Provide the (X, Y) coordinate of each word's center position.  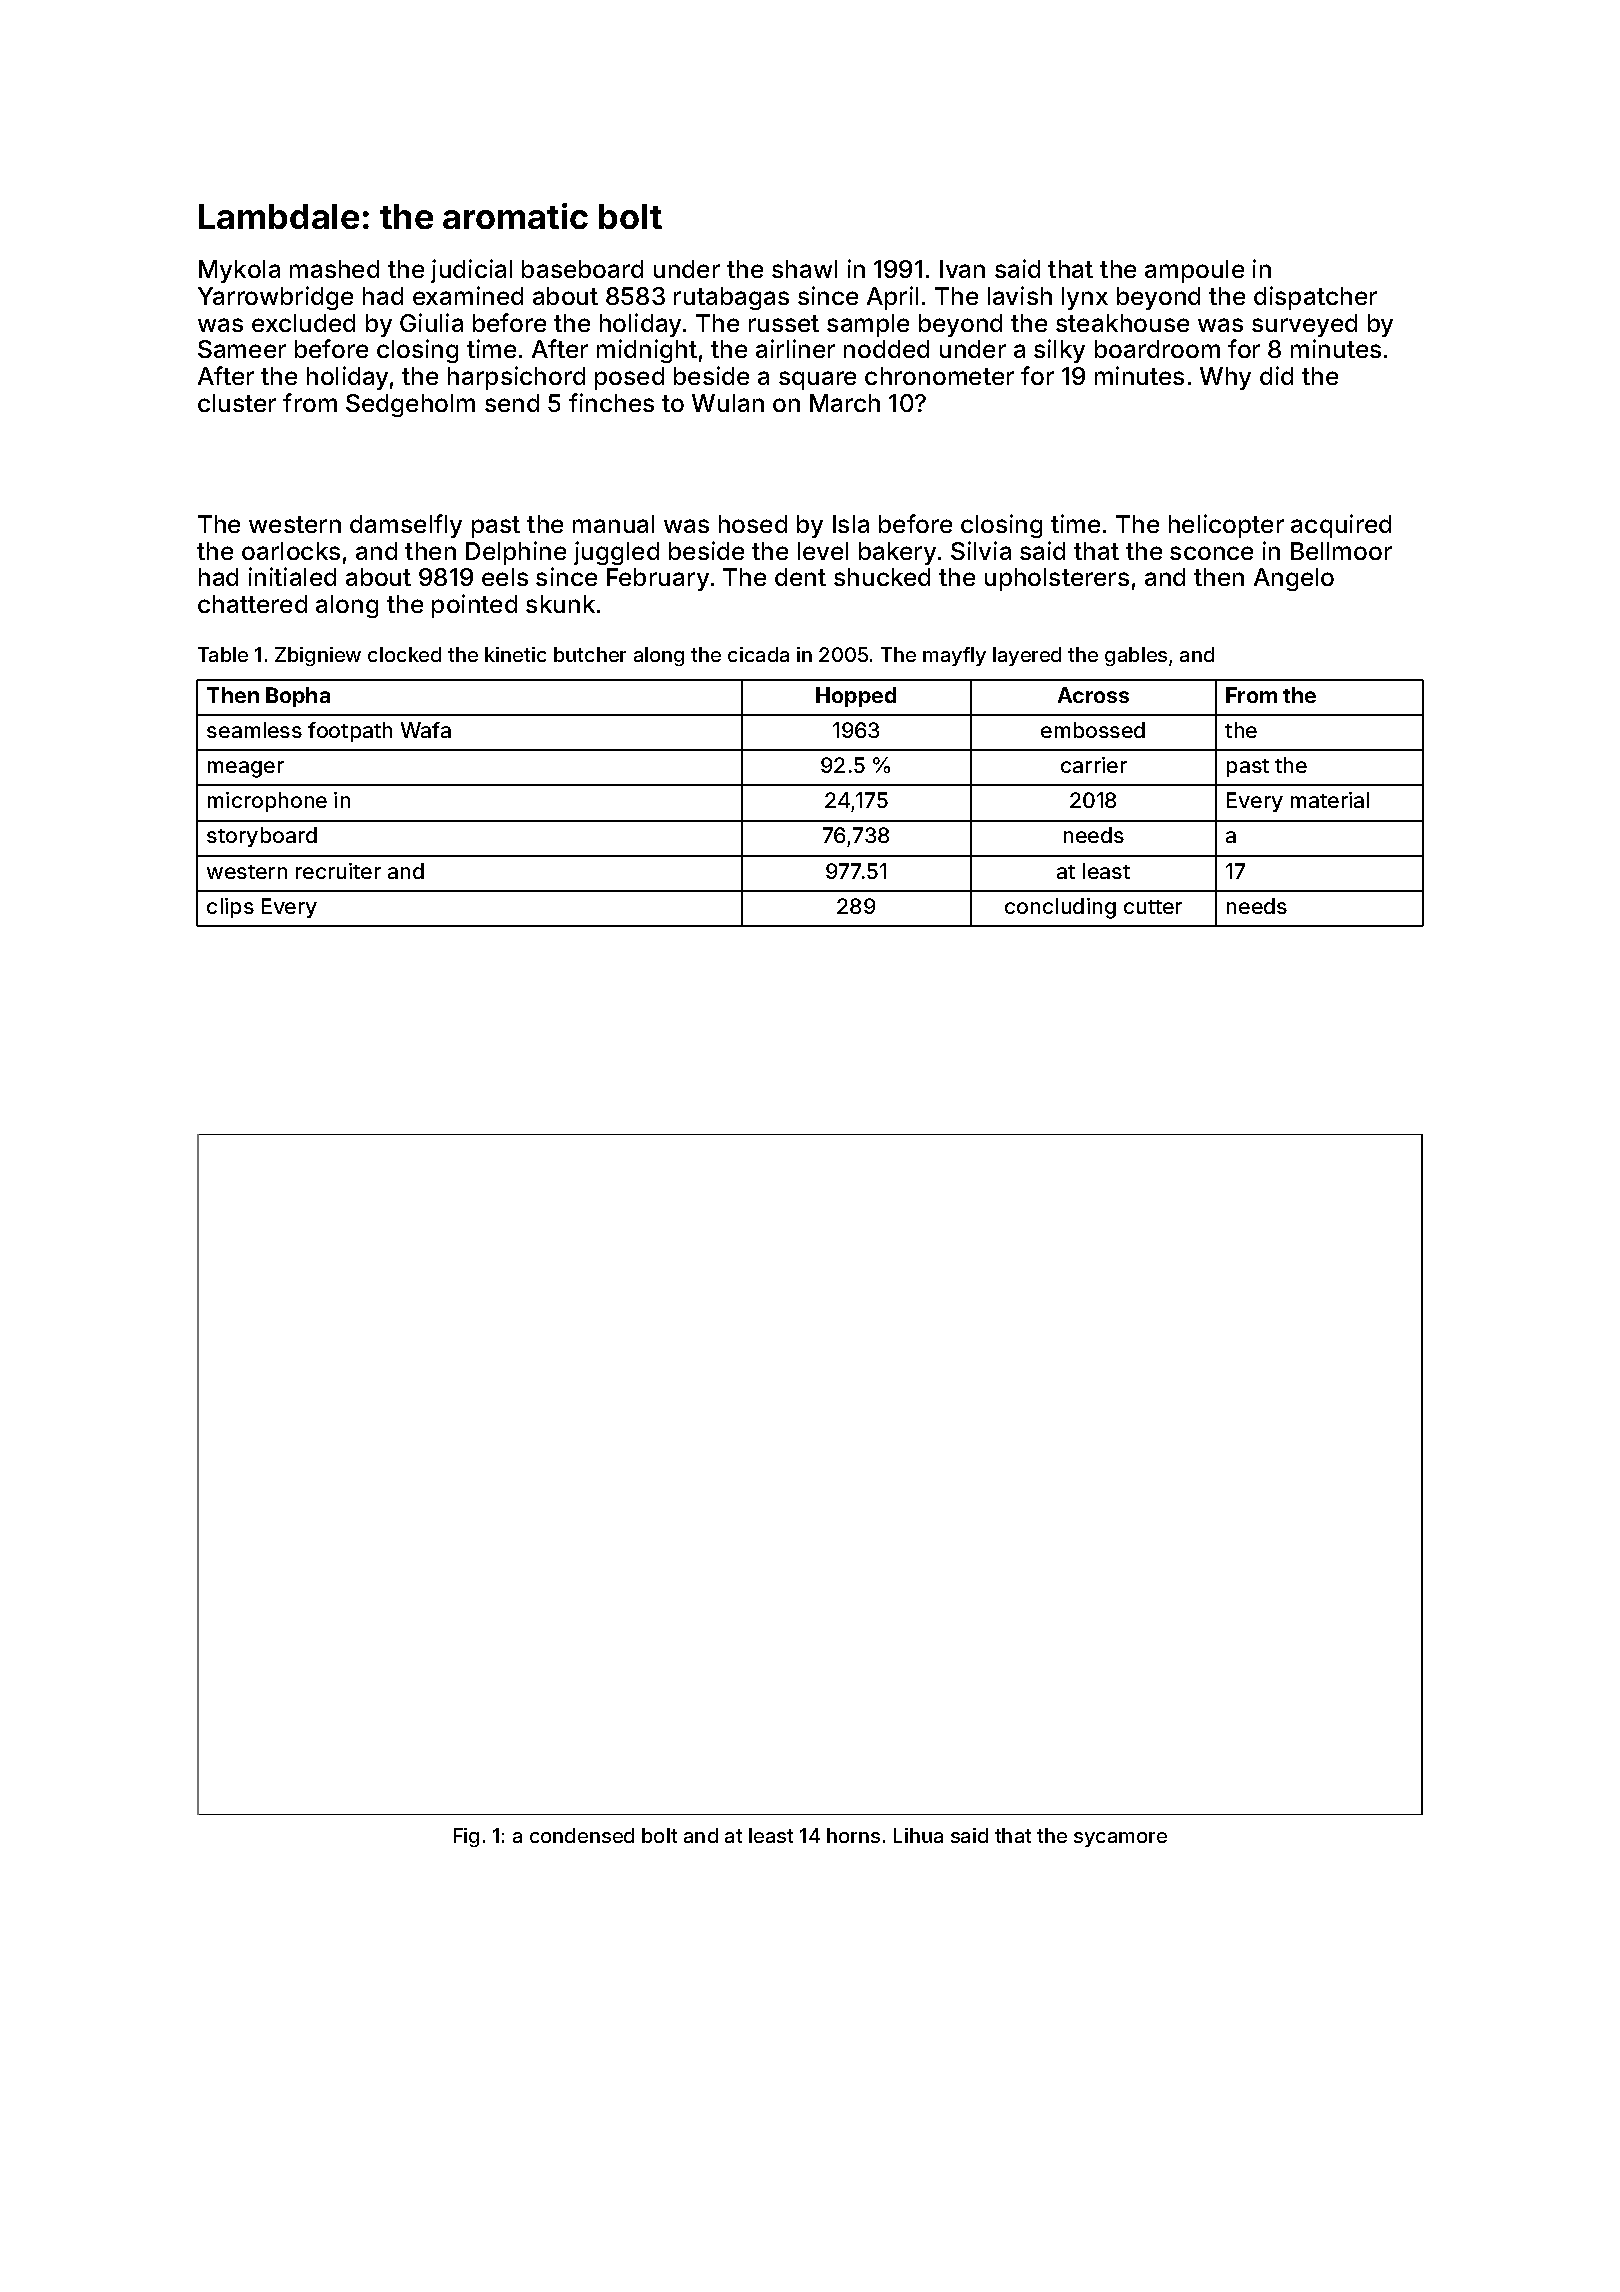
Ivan (962, 269)
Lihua (918, 1835)
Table (223, 654)
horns (853, 1835)
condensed (582, 1835)
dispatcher (1315, 298)
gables (1136, 656)
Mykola (239, 271)
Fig (466, 1837)
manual (613, 524)
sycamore (1120, 1839)
